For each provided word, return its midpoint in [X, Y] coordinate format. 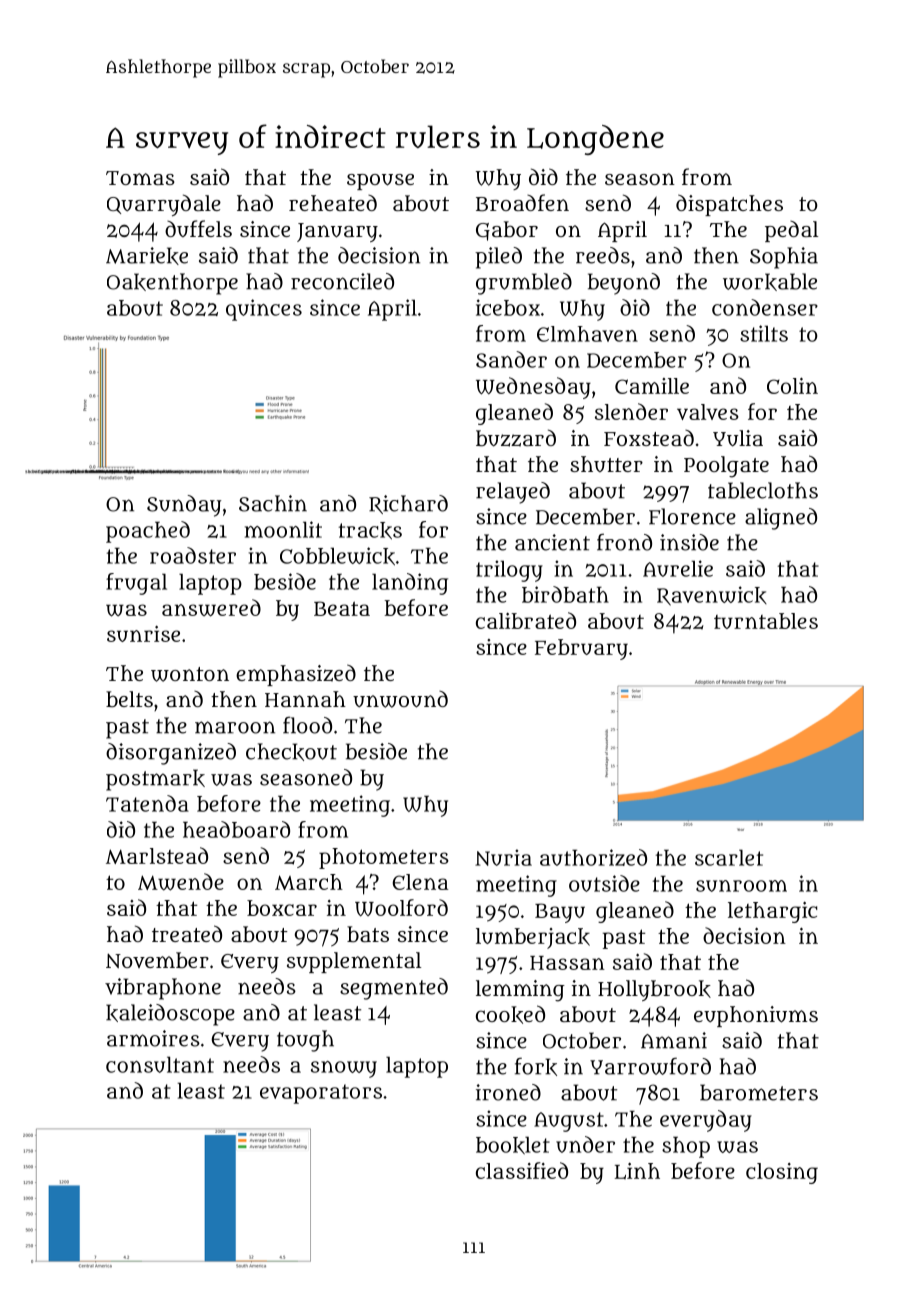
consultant [160, 1064]
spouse [380, 182]
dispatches [729, 205]
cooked [510, 1014]
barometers [759, 1092]
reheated [333, 203]
